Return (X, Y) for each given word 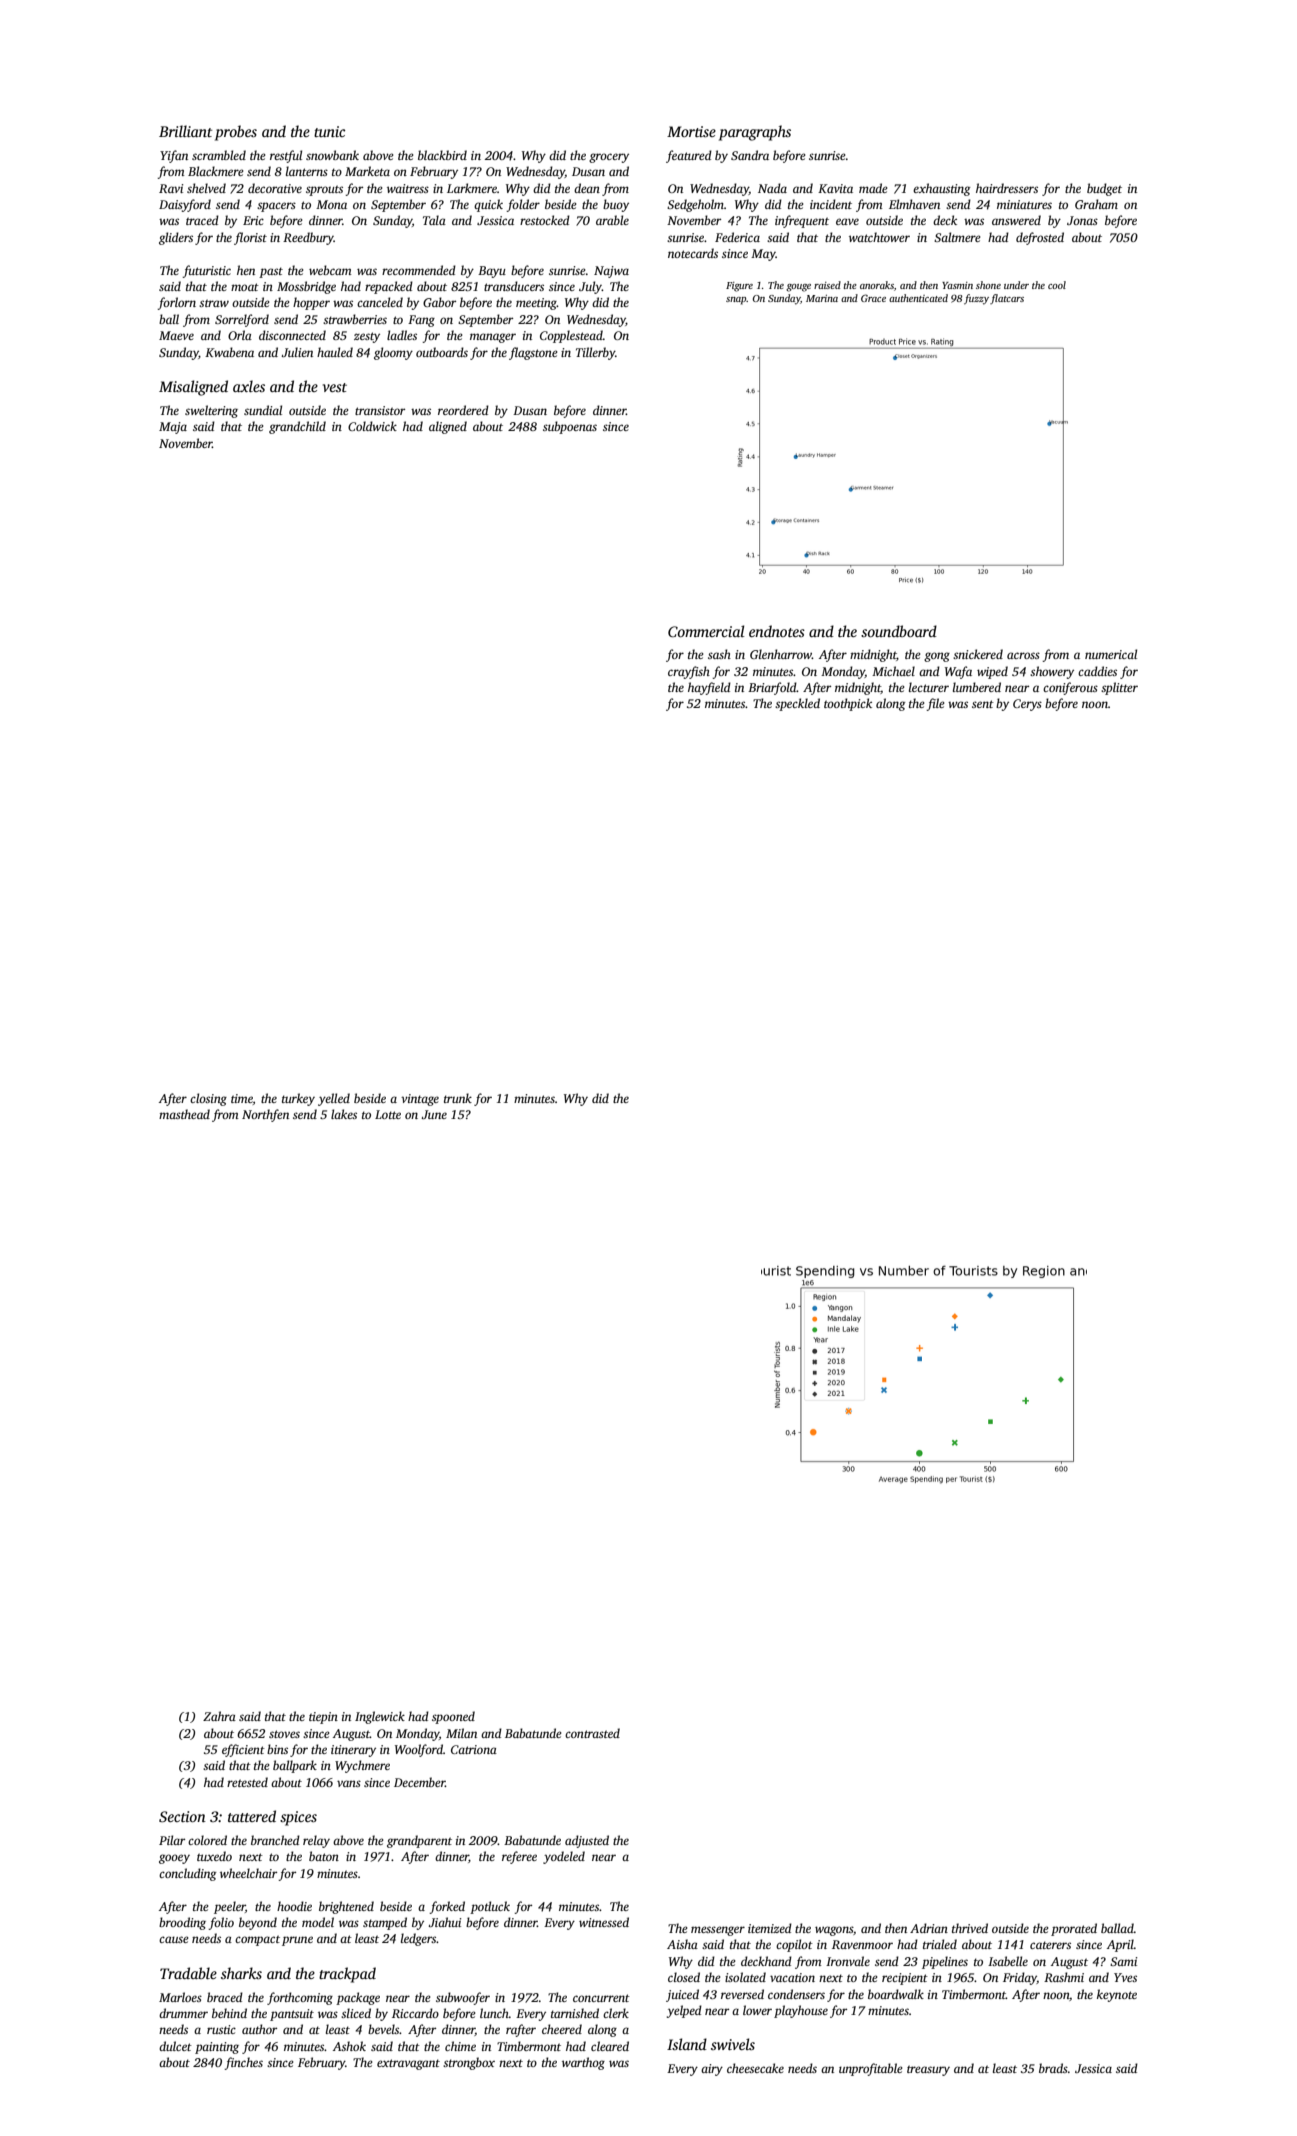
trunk (458, 1098)
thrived (970, 1928)
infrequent (802, 221)
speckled (797, 704)
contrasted (592, 1733)
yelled (334, 1099)
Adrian (929, 1928)
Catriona (474, 1749)
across (1023, 655)
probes (236, 133)
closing (208, 1099)
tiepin (323, 1718)
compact (257, 1940)
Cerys (1027, 705)
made (873, 188)
